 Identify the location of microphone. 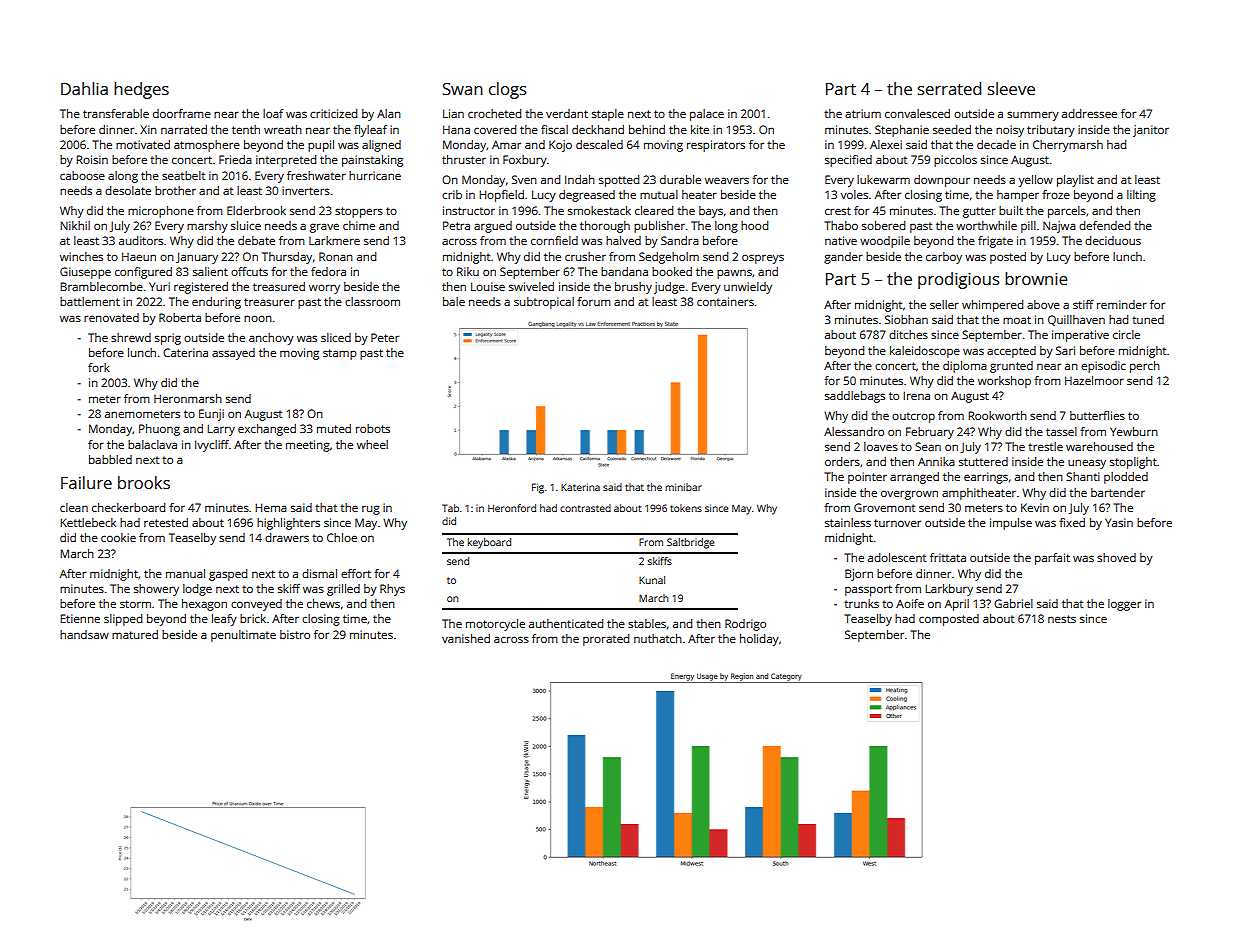
(161, 212).
